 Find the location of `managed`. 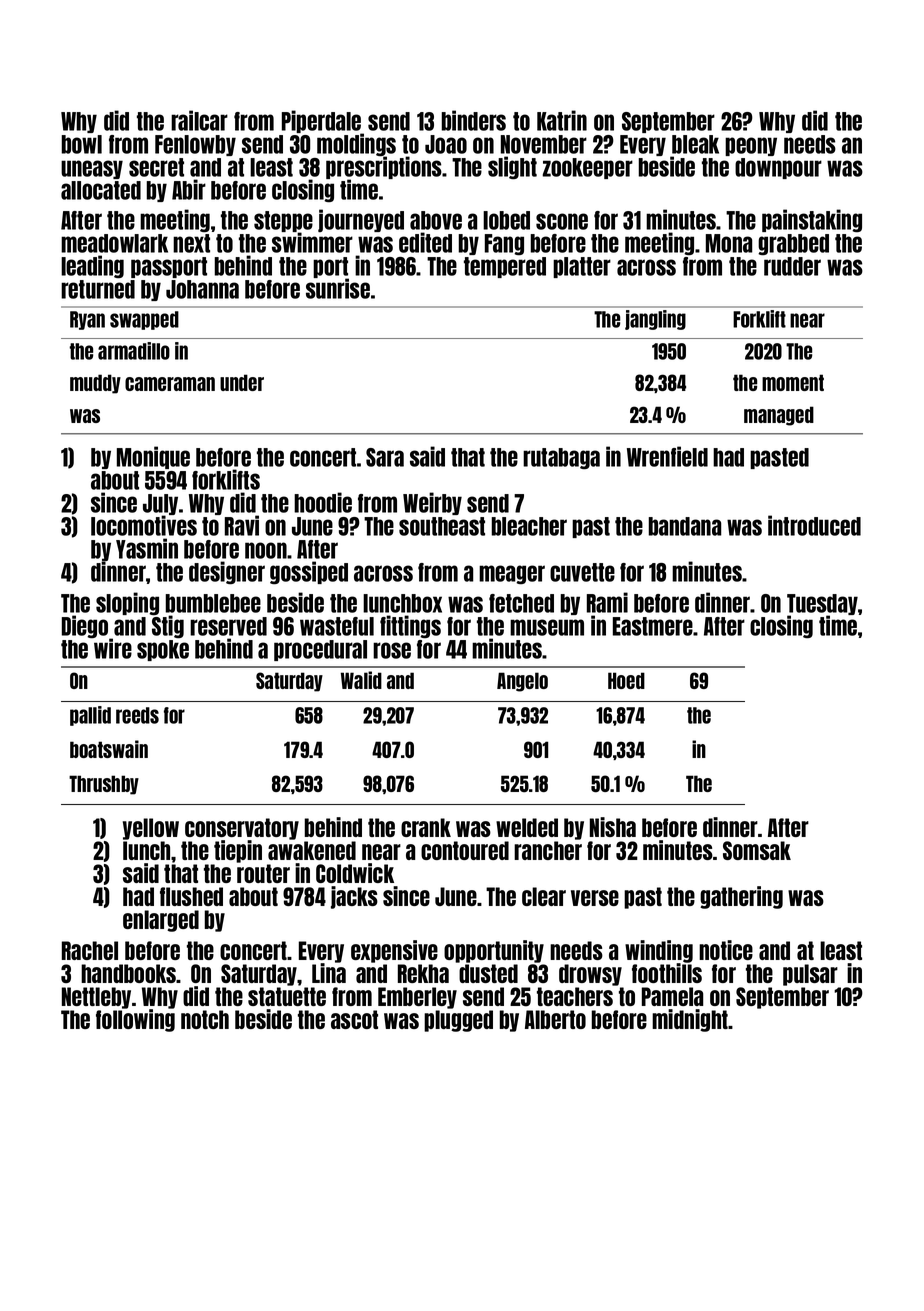

managed is located at coordinates (779, 416).
